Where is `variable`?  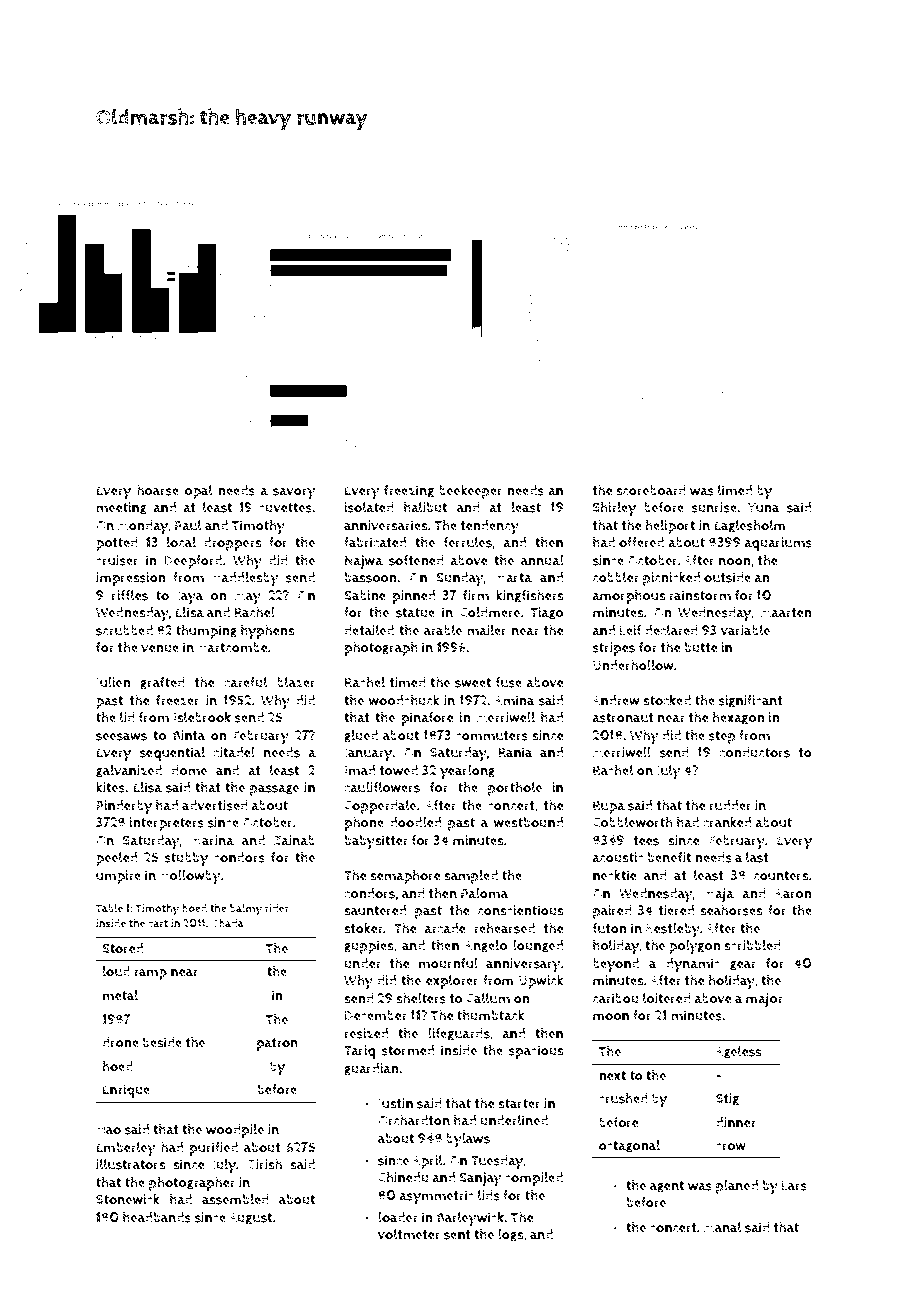
variable is located at coordinates (745, 630).
